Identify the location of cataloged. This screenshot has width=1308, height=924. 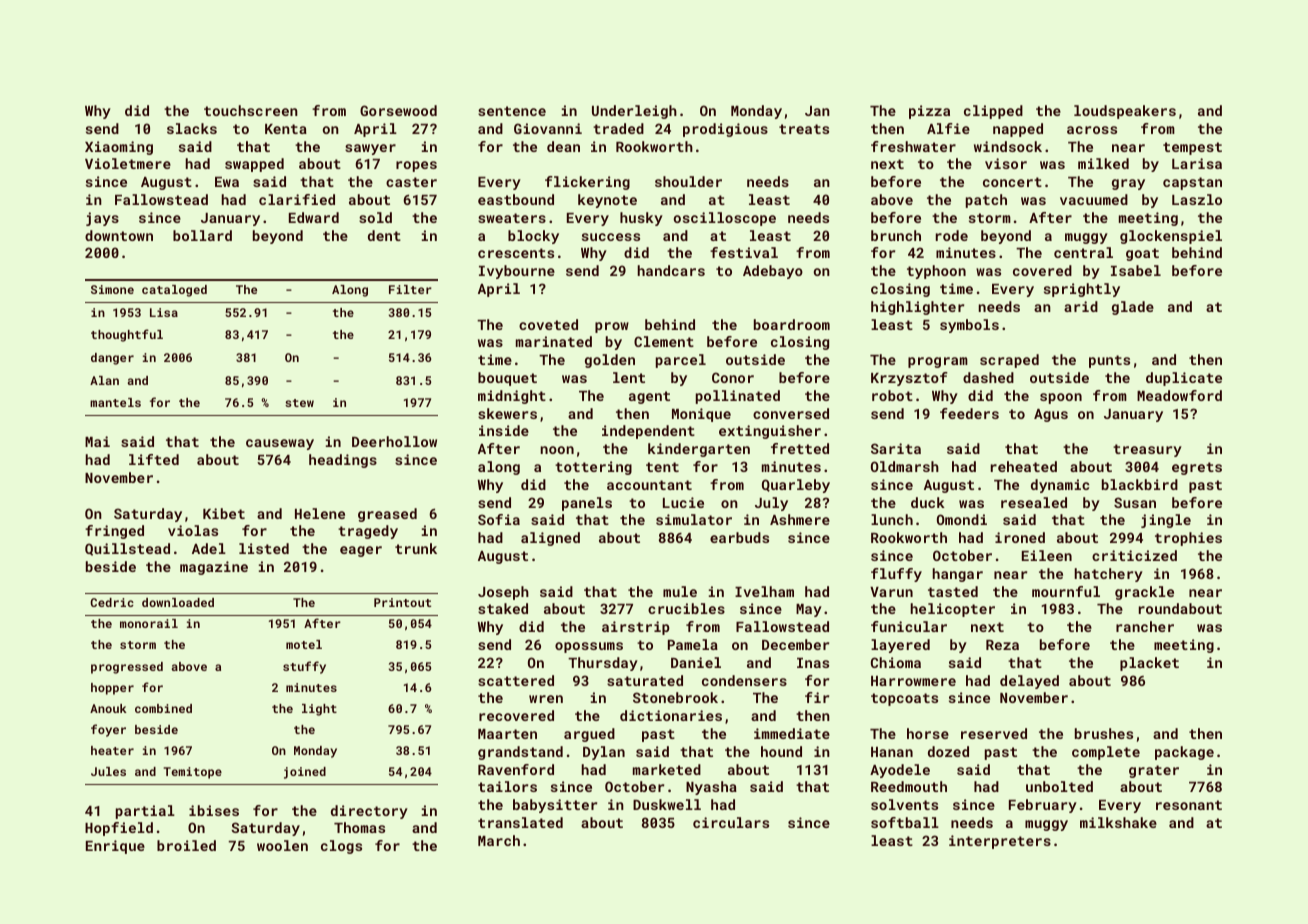
(174, 291).
